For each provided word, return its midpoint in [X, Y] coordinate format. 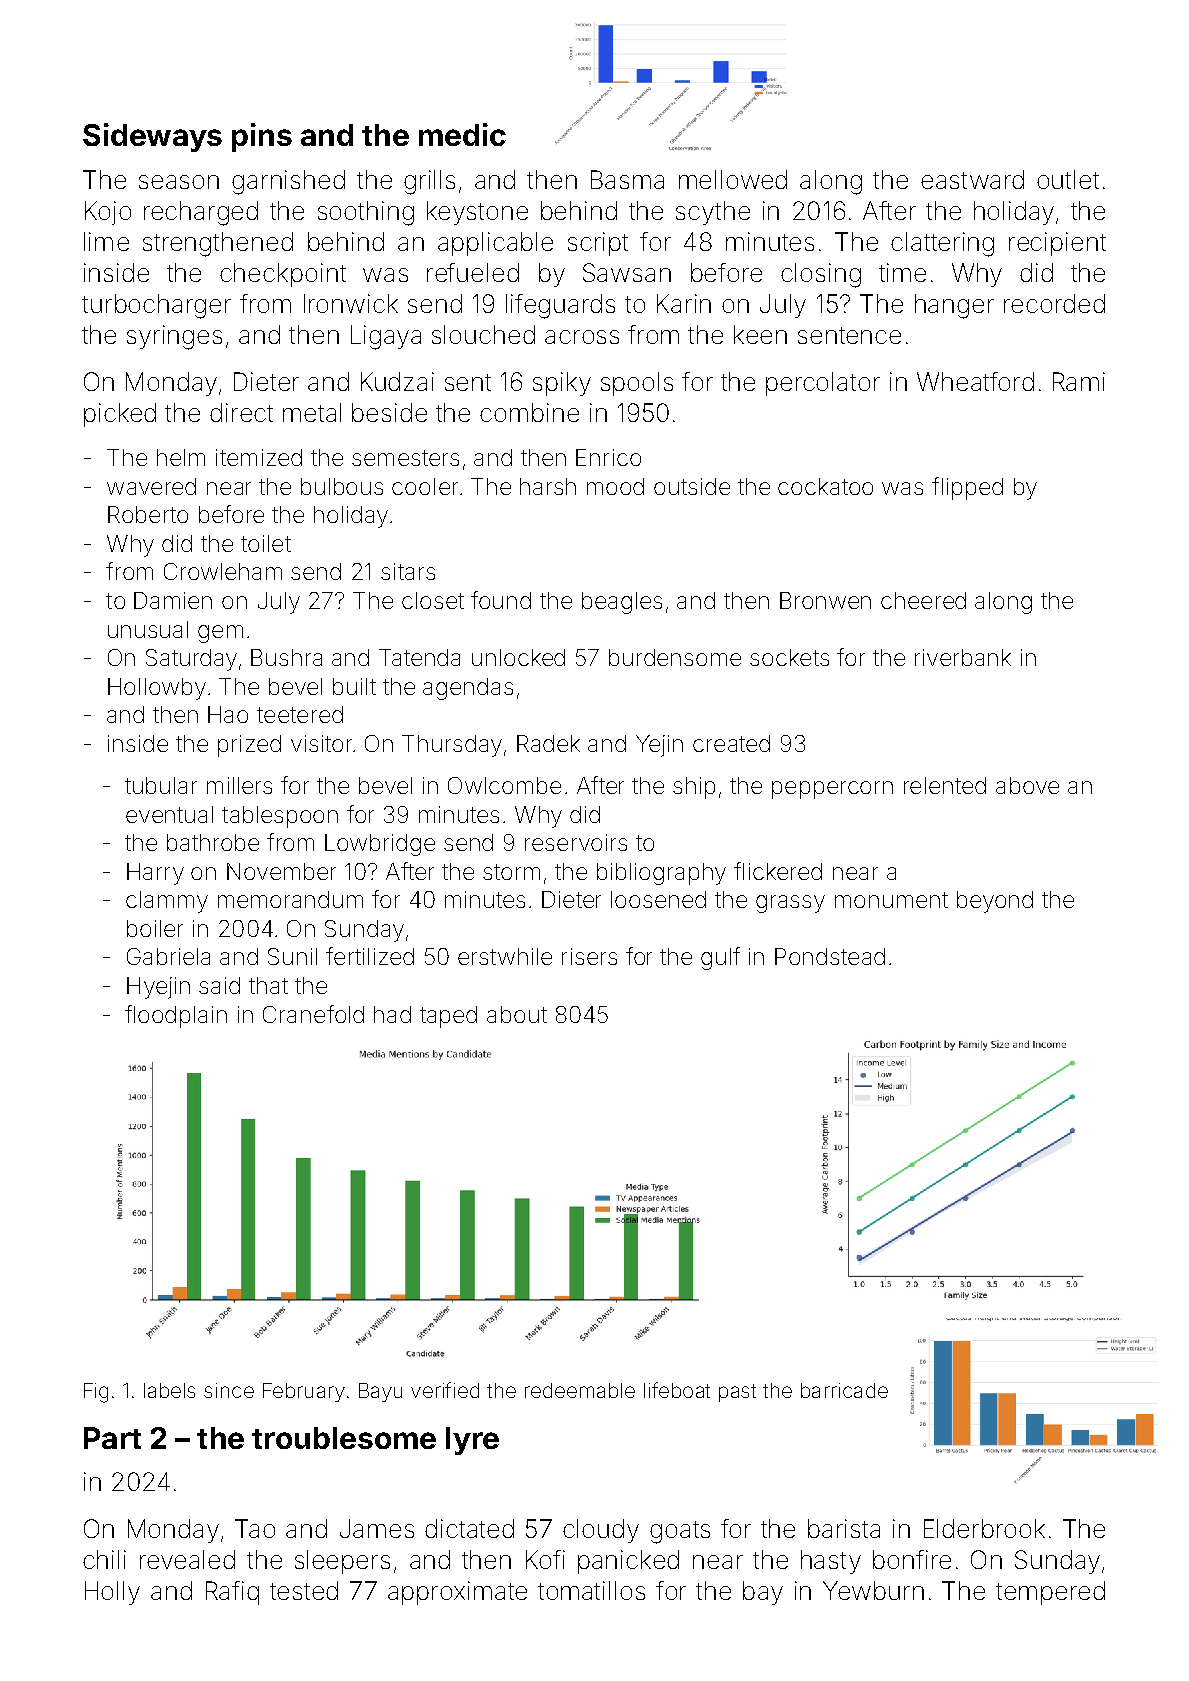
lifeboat [677, 1390]
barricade [844, 1390]
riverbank [963, 657]
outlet [1068, 179]
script [598, 244]
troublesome [344, 1438]
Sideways [152, 137]
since [229, 1390]
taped [448, 1017]
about [517, 1014]
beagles [622, 603]
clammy [167, 902]
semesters [405, 458]
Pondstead [830, 956]
